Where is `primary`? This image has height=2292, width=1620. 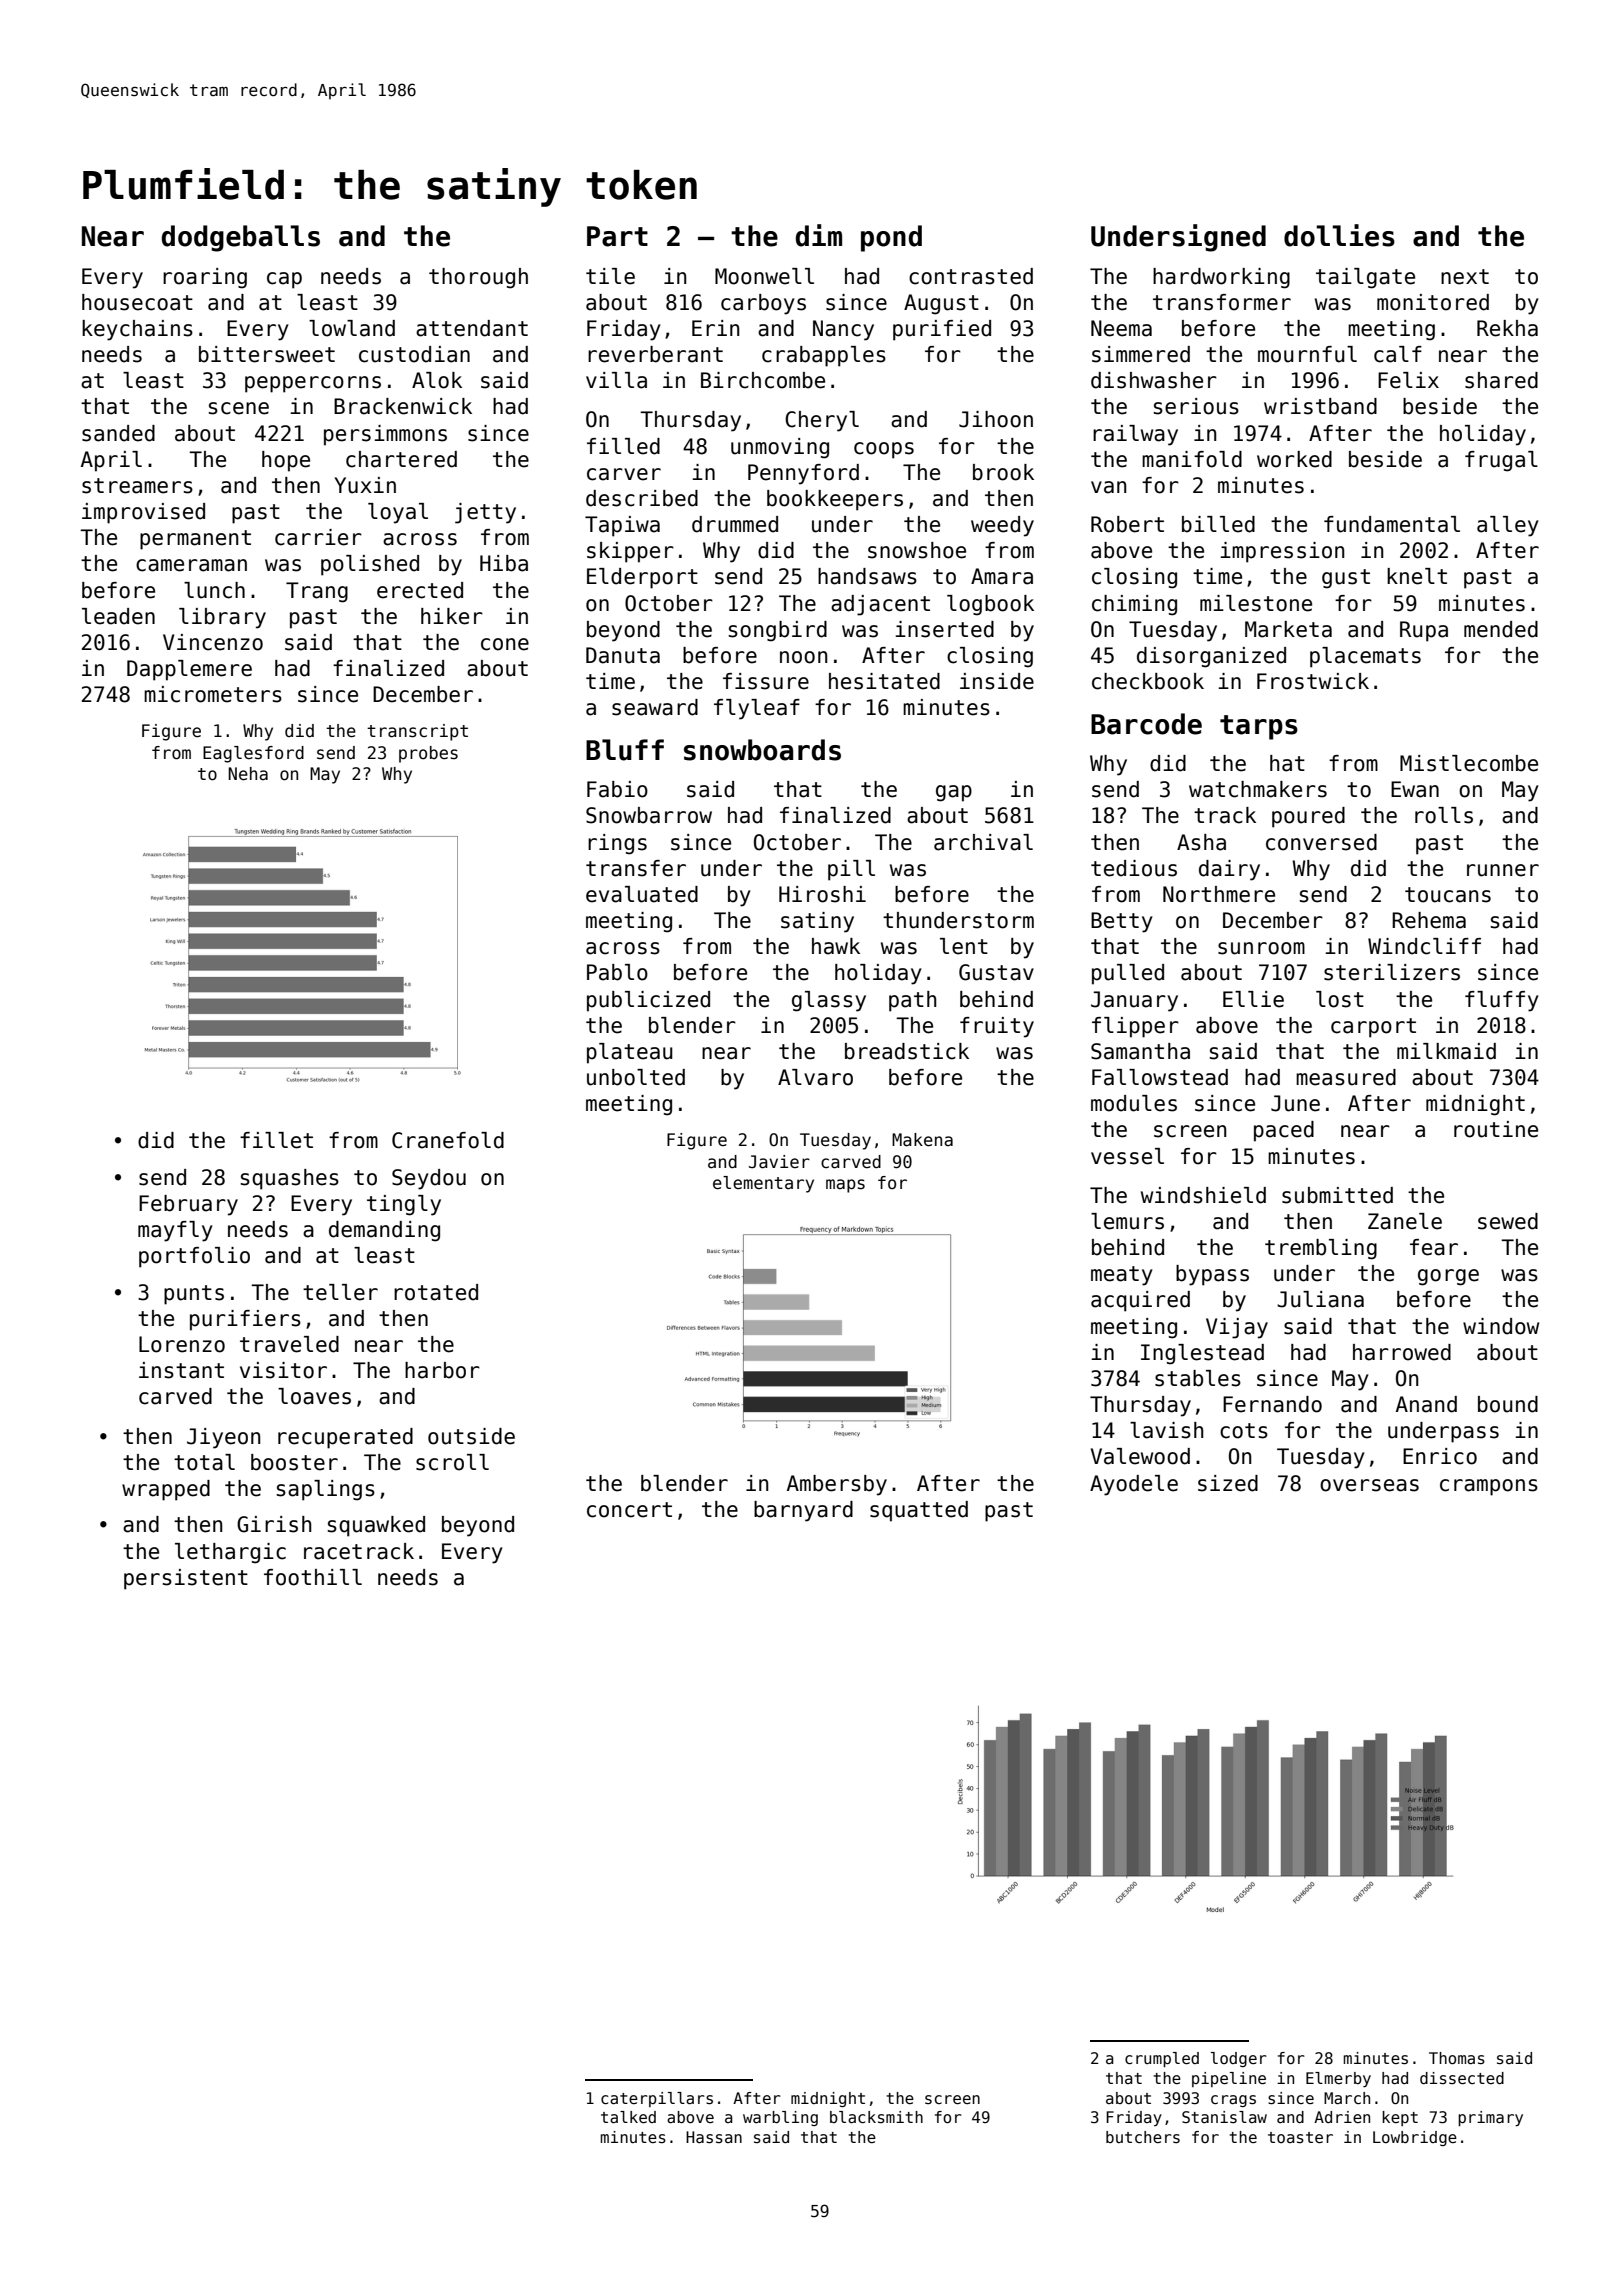 primary is located at coordinates (1490, 2118).
